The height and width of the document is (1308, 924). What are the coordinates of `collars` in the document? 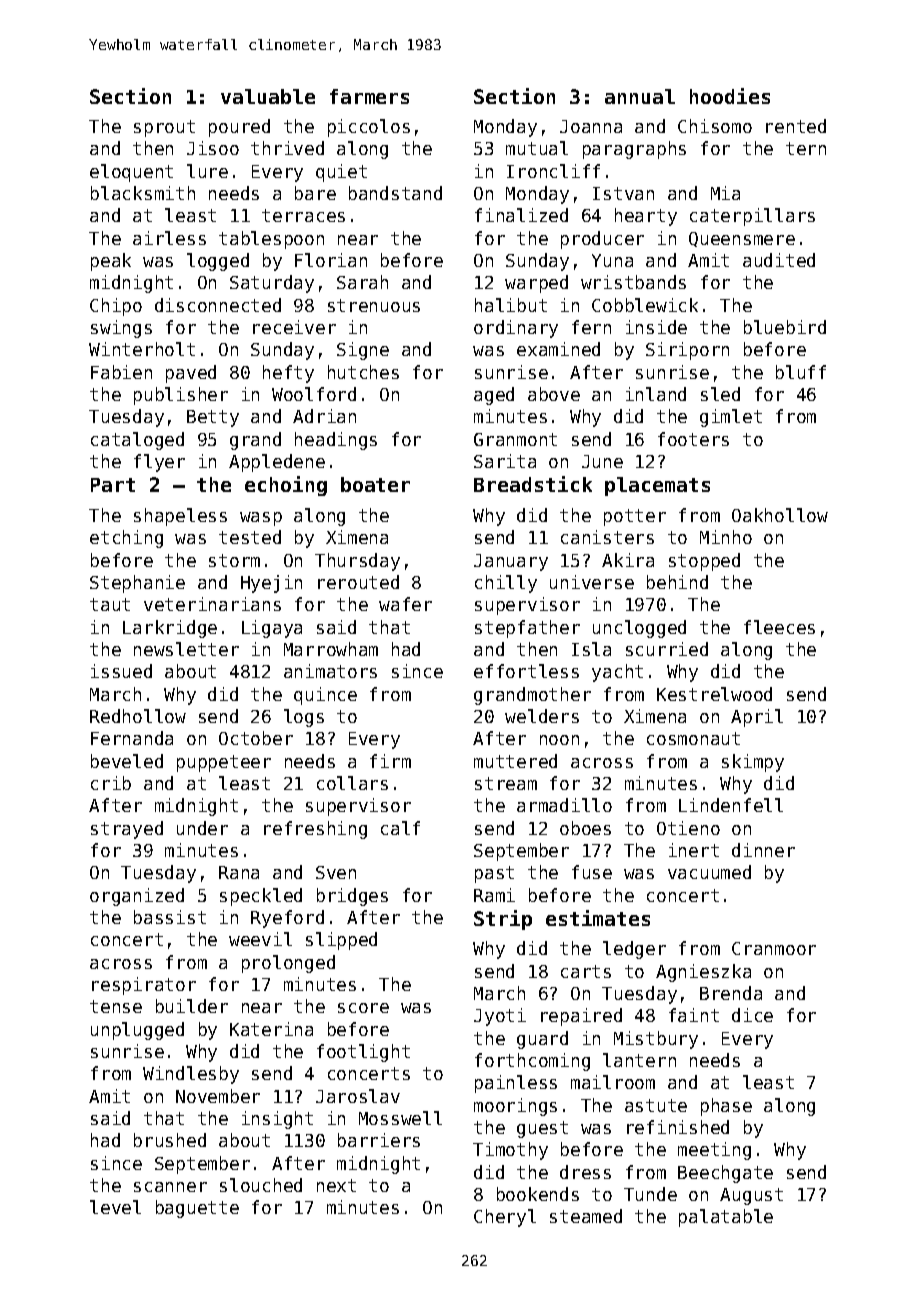 It's located at (352, 783).
